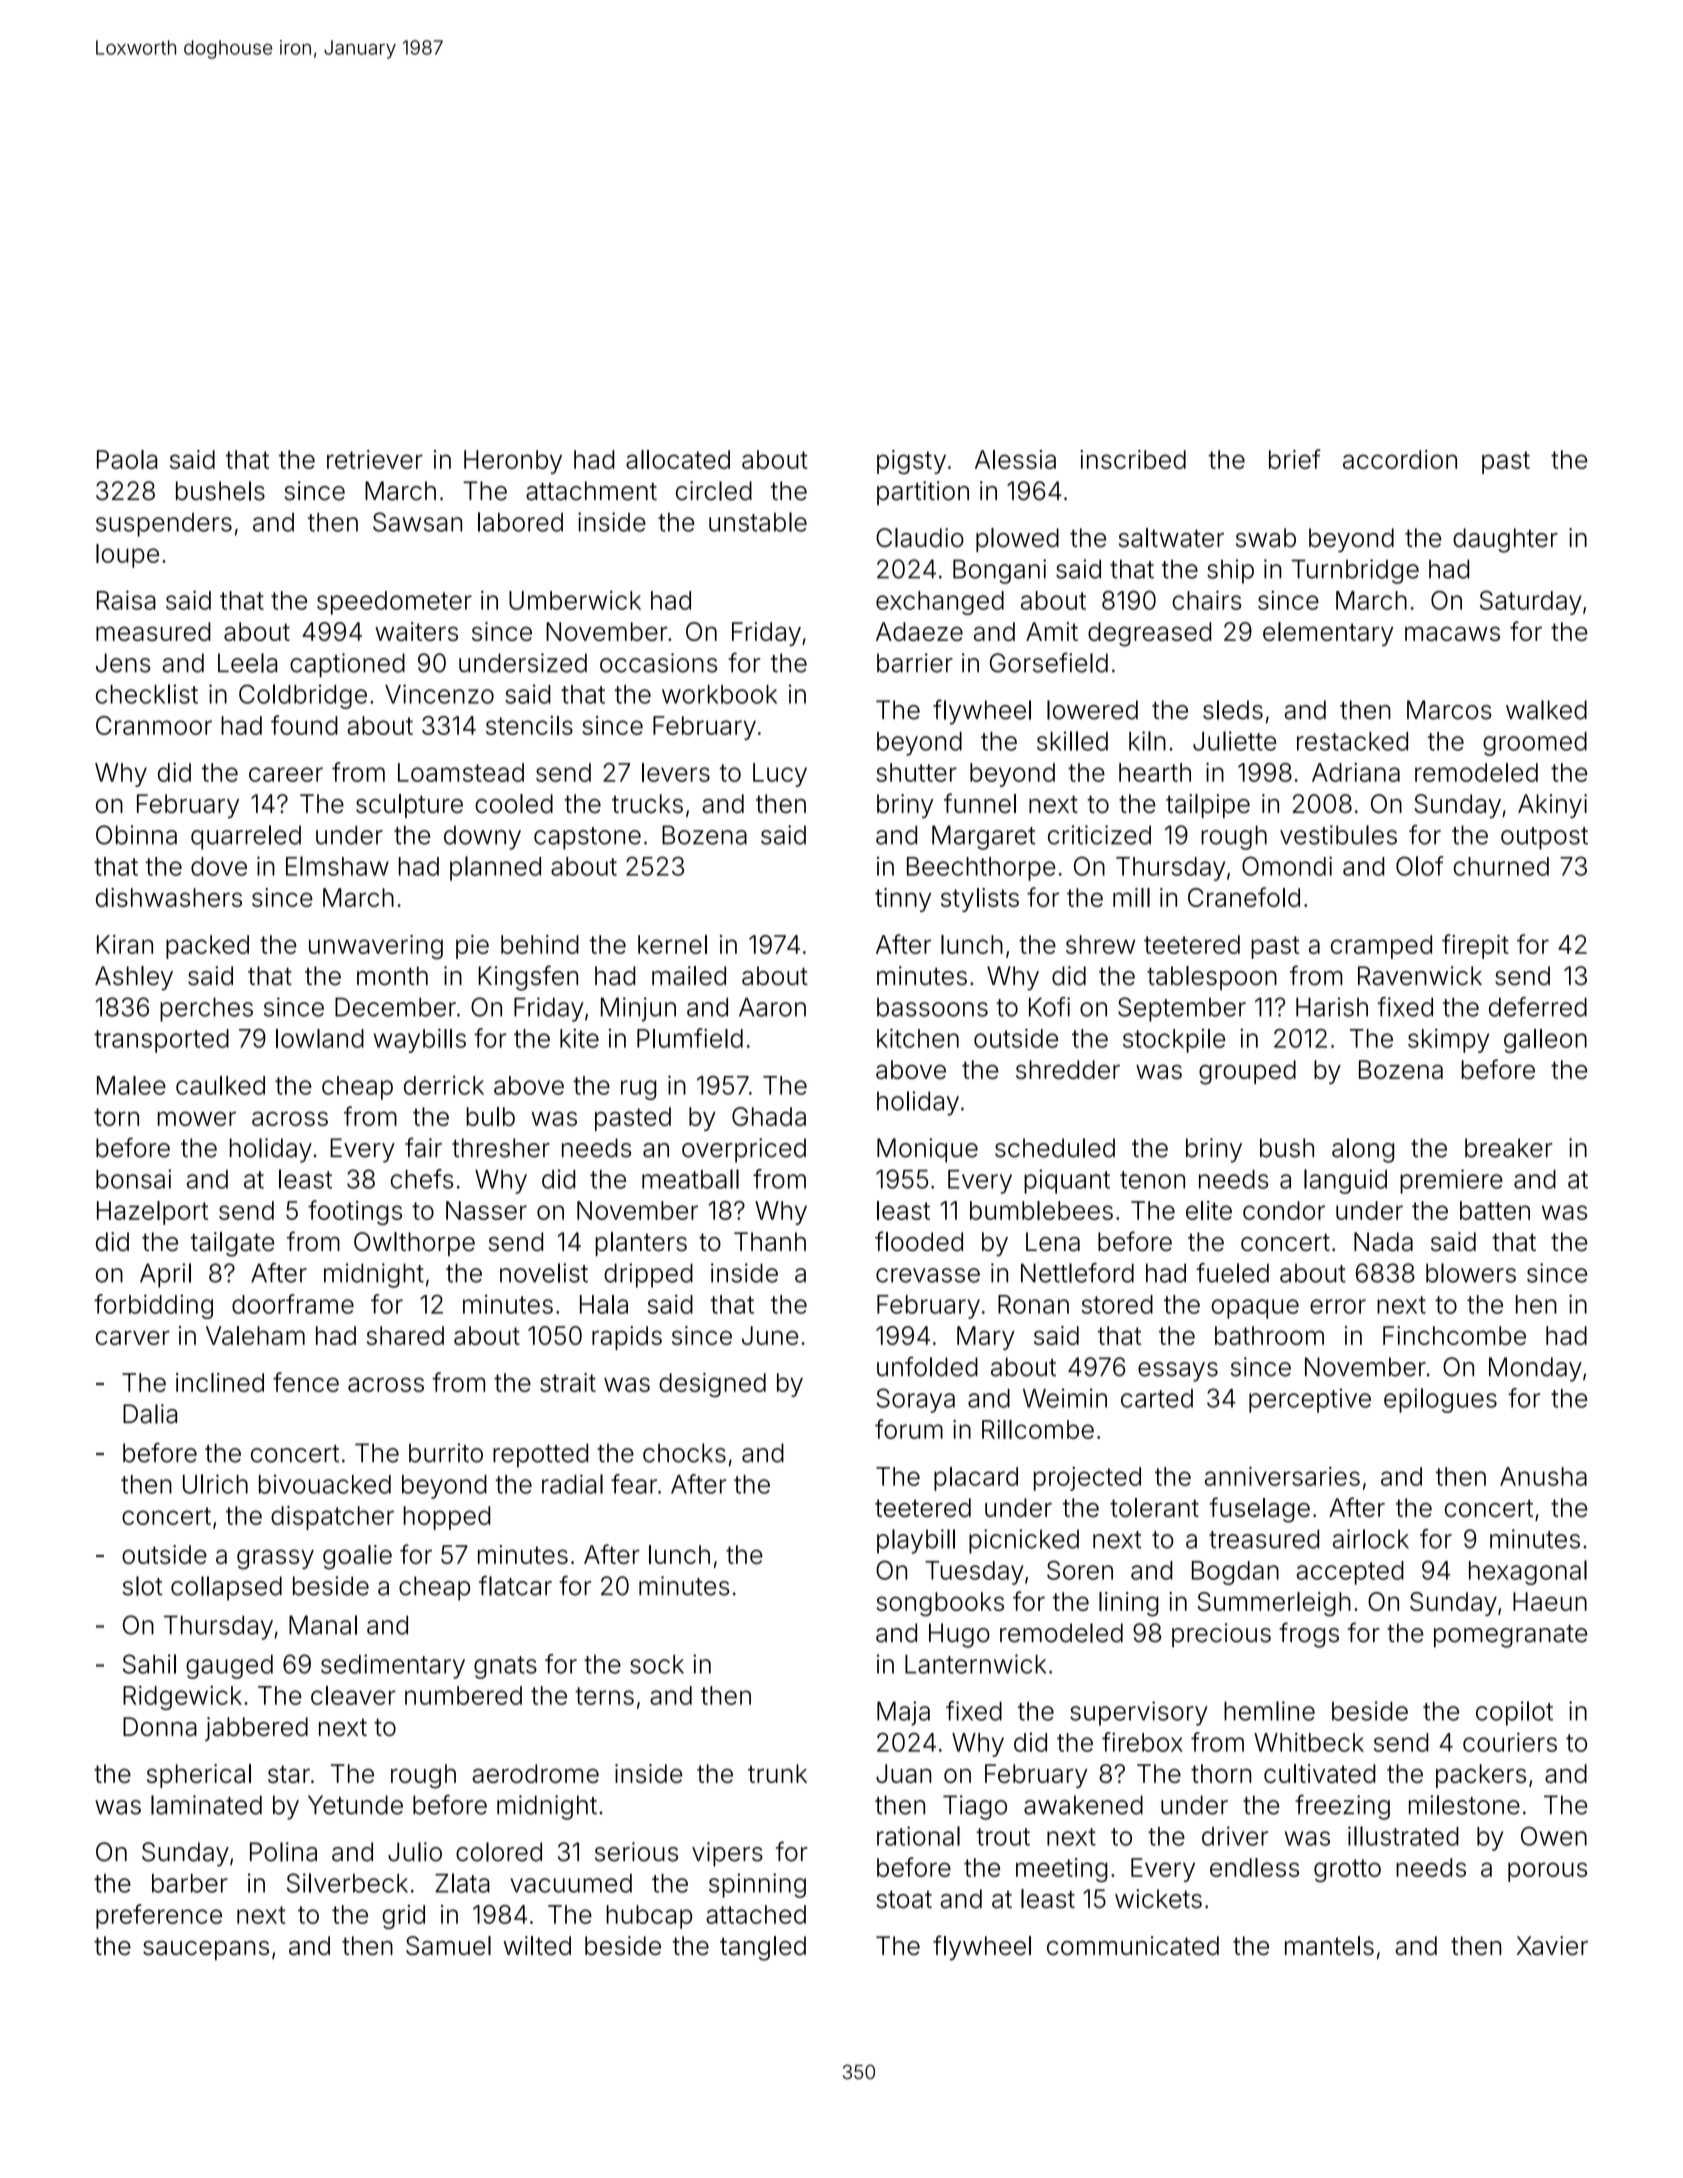  What do you see at coordinates (1015, 459) in the screenshot?
I see `Alessia` at bounding box center [1015, 459].
